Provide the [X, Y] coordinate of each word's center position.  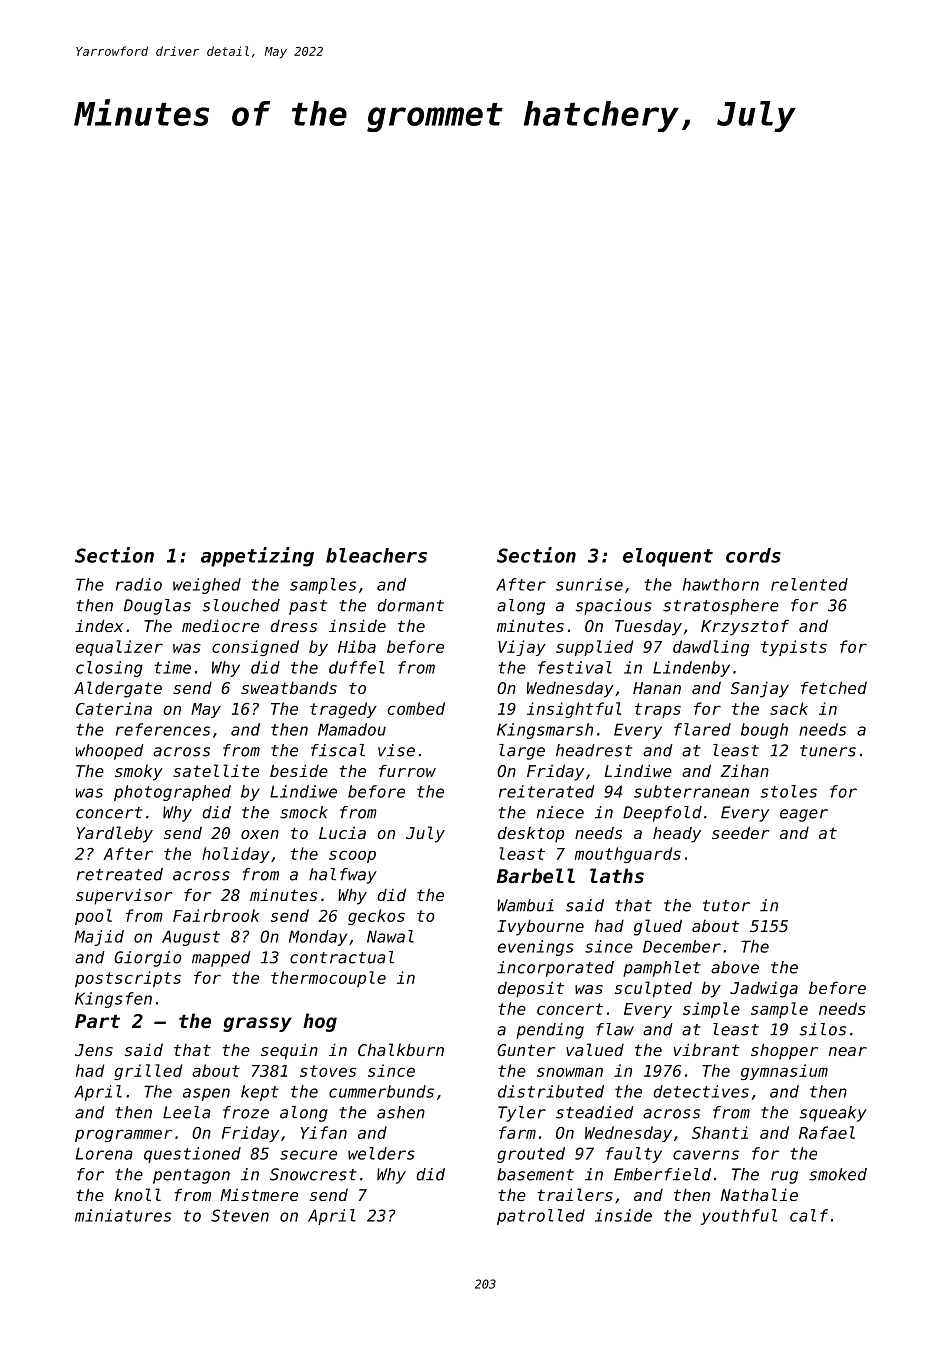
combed [416, 708]
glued [658, 927]
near [848, 1051]
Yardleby [115, 834]
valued [595, 1049]
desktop [531, 835]
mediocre [220, 625]
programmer [124, 1135]
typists [794, 648]
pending [550, 1031]
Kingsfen [113, 1000]
